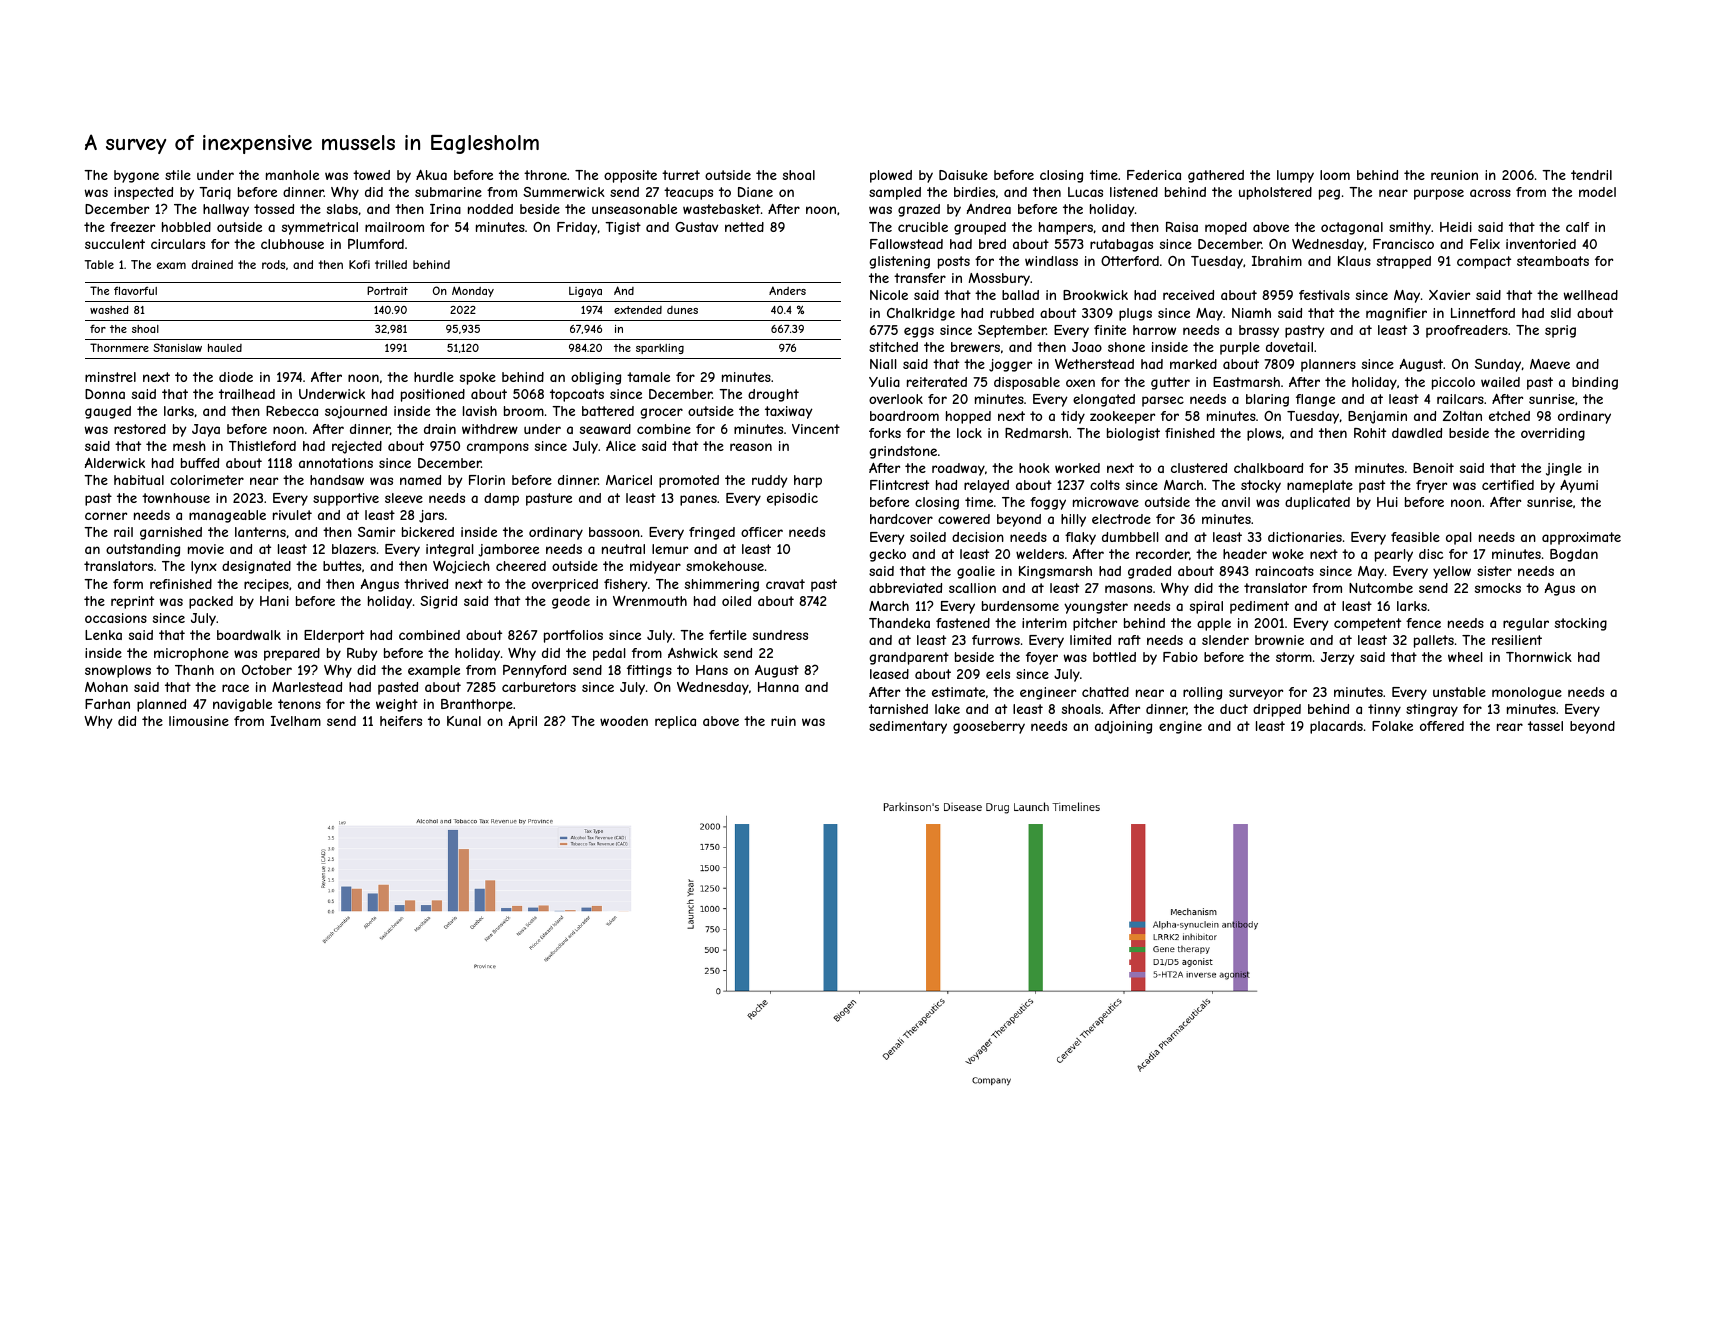 This document has width=1710, height=1321. I want to click on buttes, so click(342, 566).
